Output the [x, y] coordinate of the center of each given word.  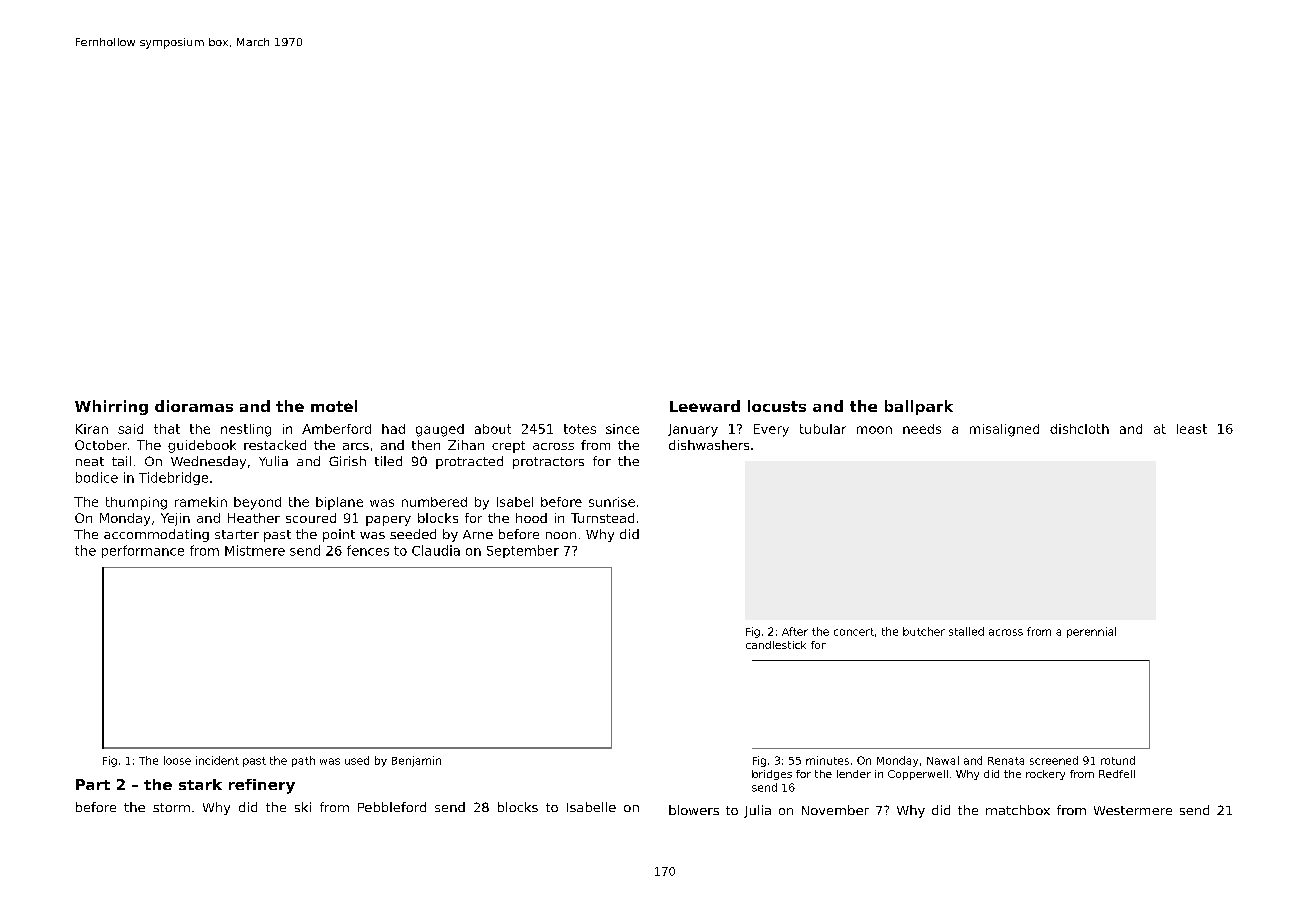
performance [143, 551]
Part [93, 784]
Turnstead [602, 518]
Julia [757, 811]
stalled [966, 631]
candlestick [776, 645]
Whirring [111, 407]
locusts [777, 406]
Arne [478, 534]
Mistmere [255, 550]
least [1192, 429]
